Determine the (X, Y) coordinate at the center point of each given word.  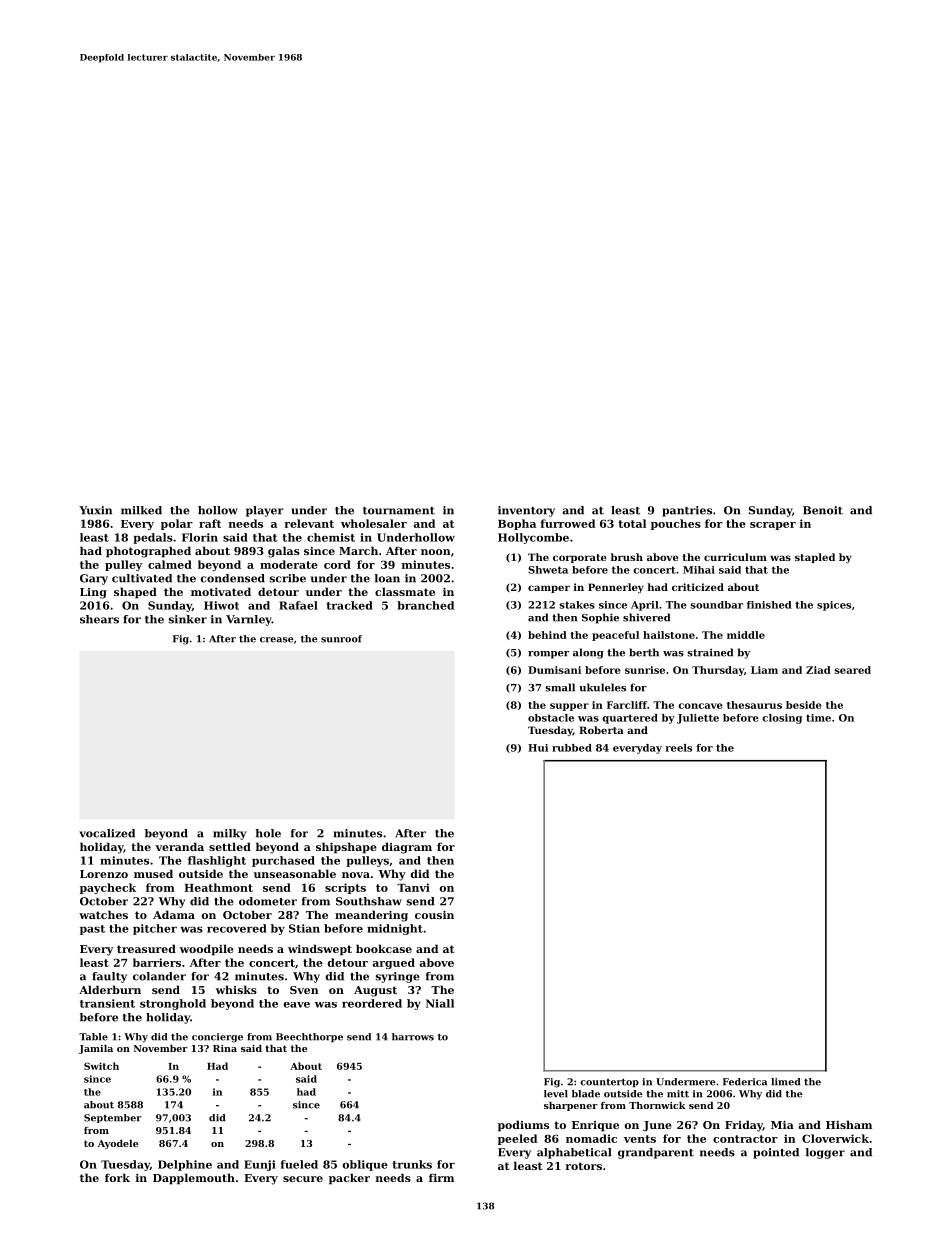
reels (678, 748)
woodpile (207, 950)
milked (141, 510)
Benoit (823, 510)
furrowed (567, 523)
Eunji (260, 1165)
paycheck (108, 888)
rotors (583, 1166)
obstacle (551, 718)
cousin (434, 915)
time (818, 718)
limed (785, 1082)
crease (277, 640)
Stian (304, 928)
